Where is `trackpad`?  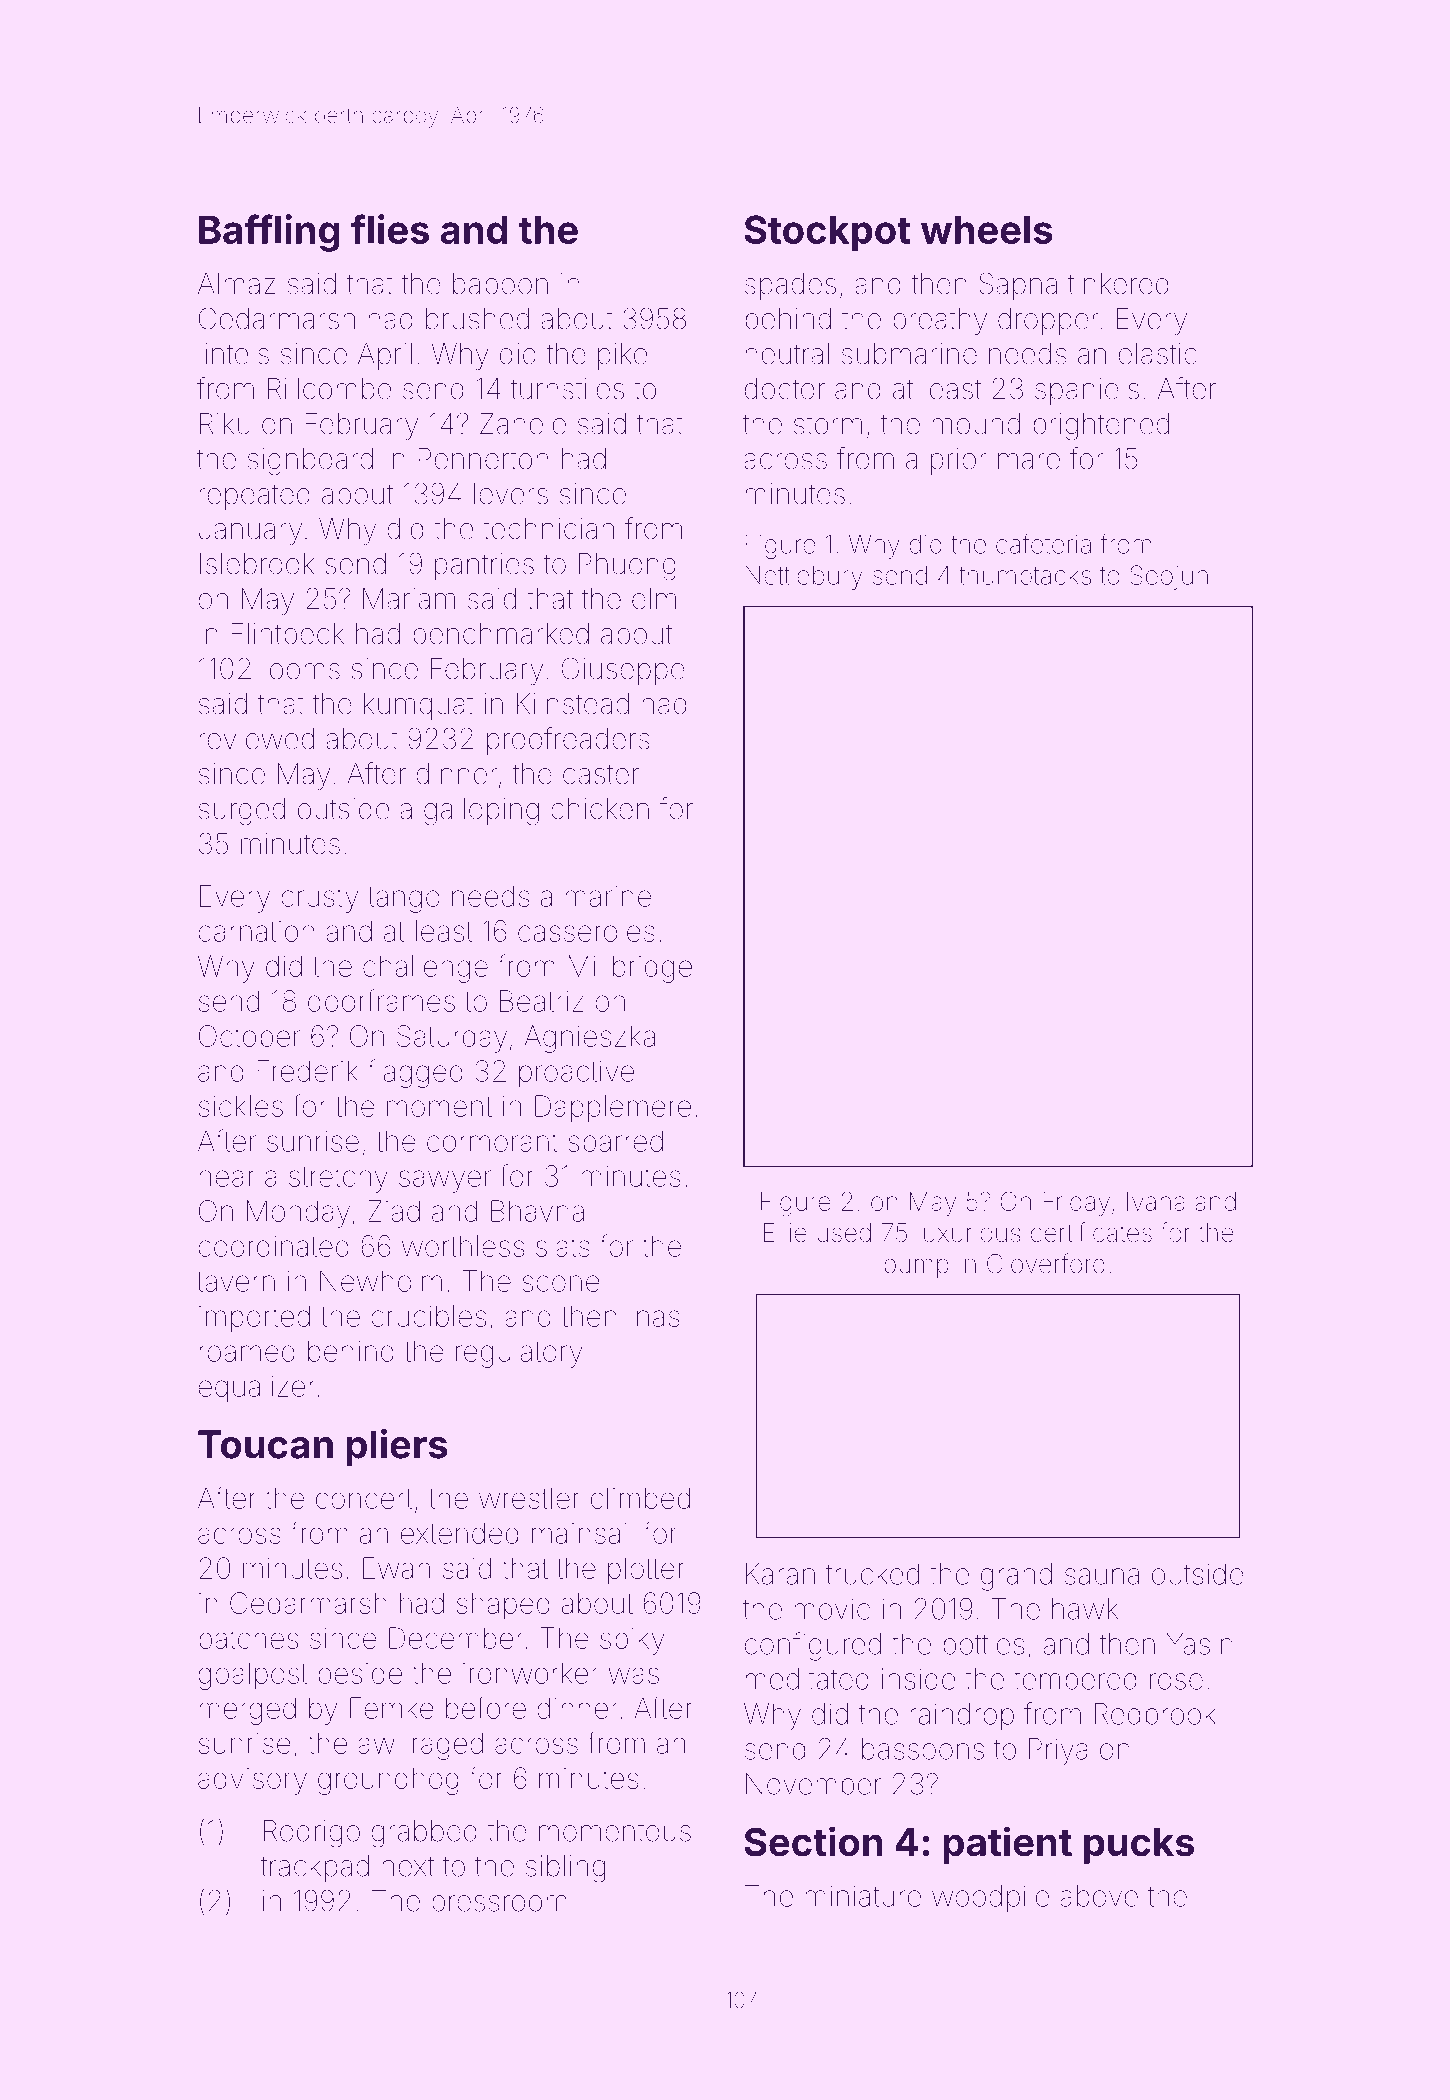
trackpad is located at coordinates (315, 1868).
